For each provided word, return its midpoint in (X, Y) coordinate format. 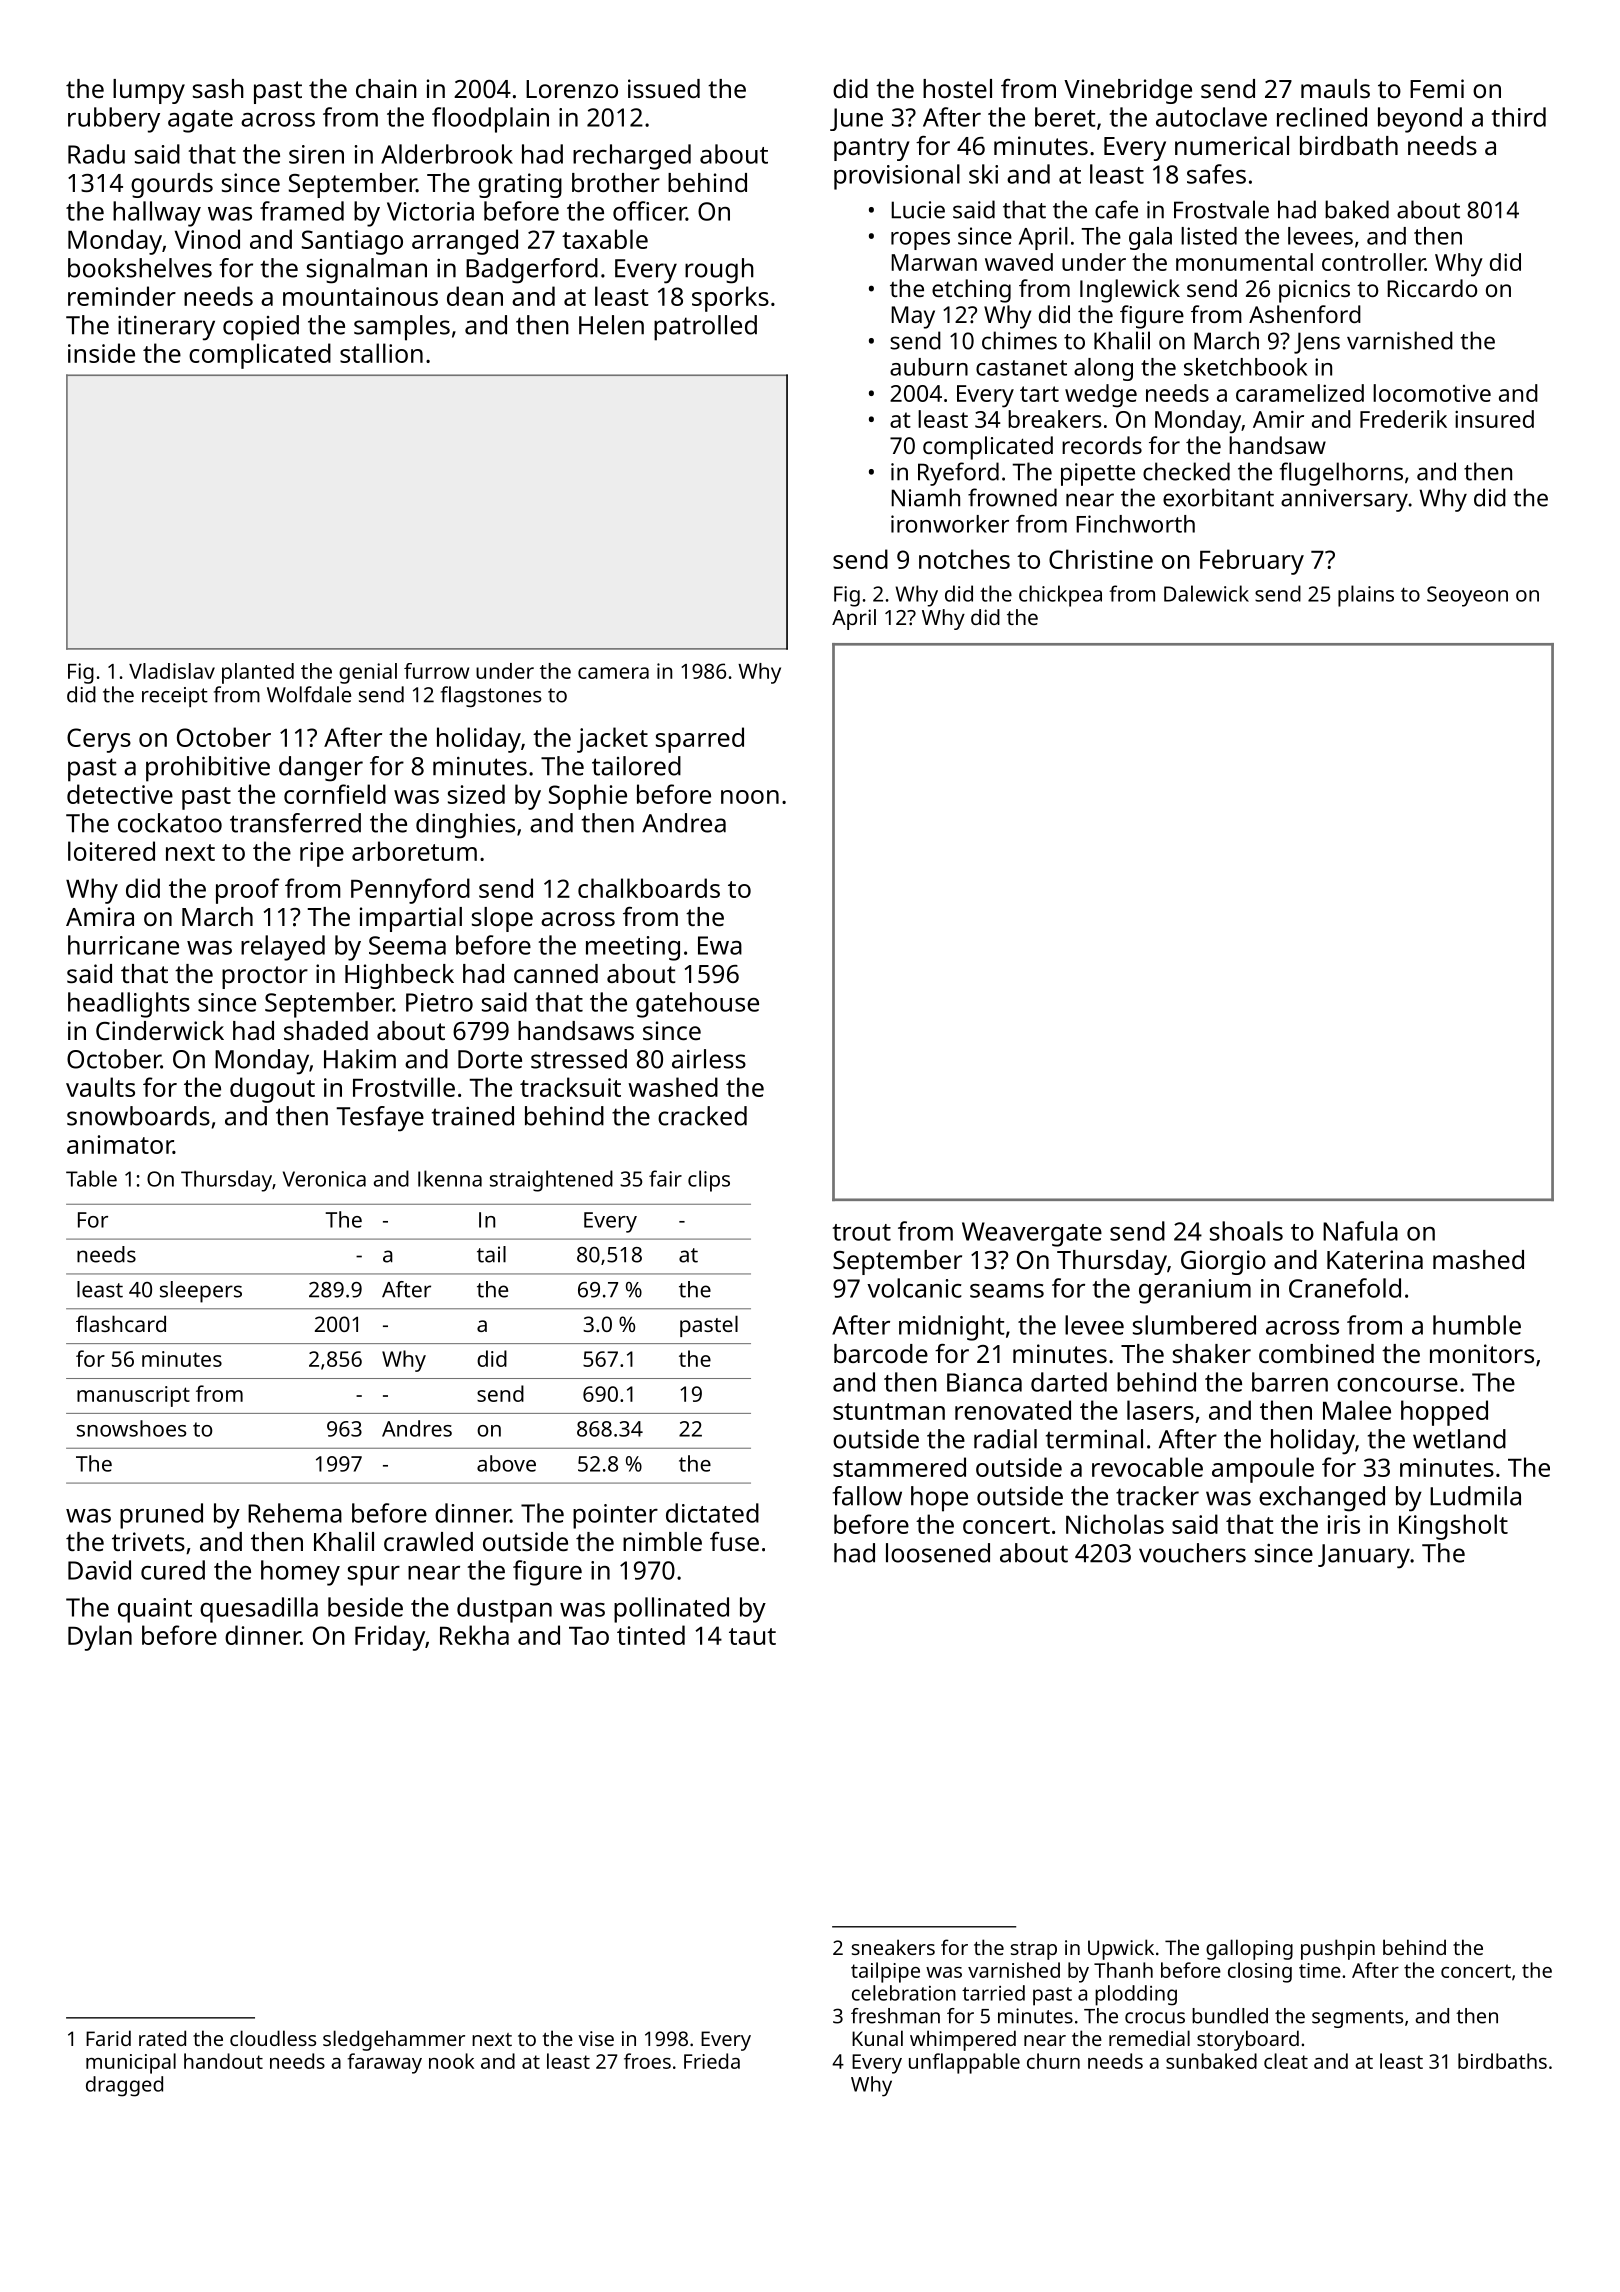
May (913, 317)
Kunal (877, 2038)
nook (451, 2061)
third (1519, 117)
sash (218, 88)
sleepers (201, 1292)
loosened (938, 1553)
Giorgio (1223, 1262)
